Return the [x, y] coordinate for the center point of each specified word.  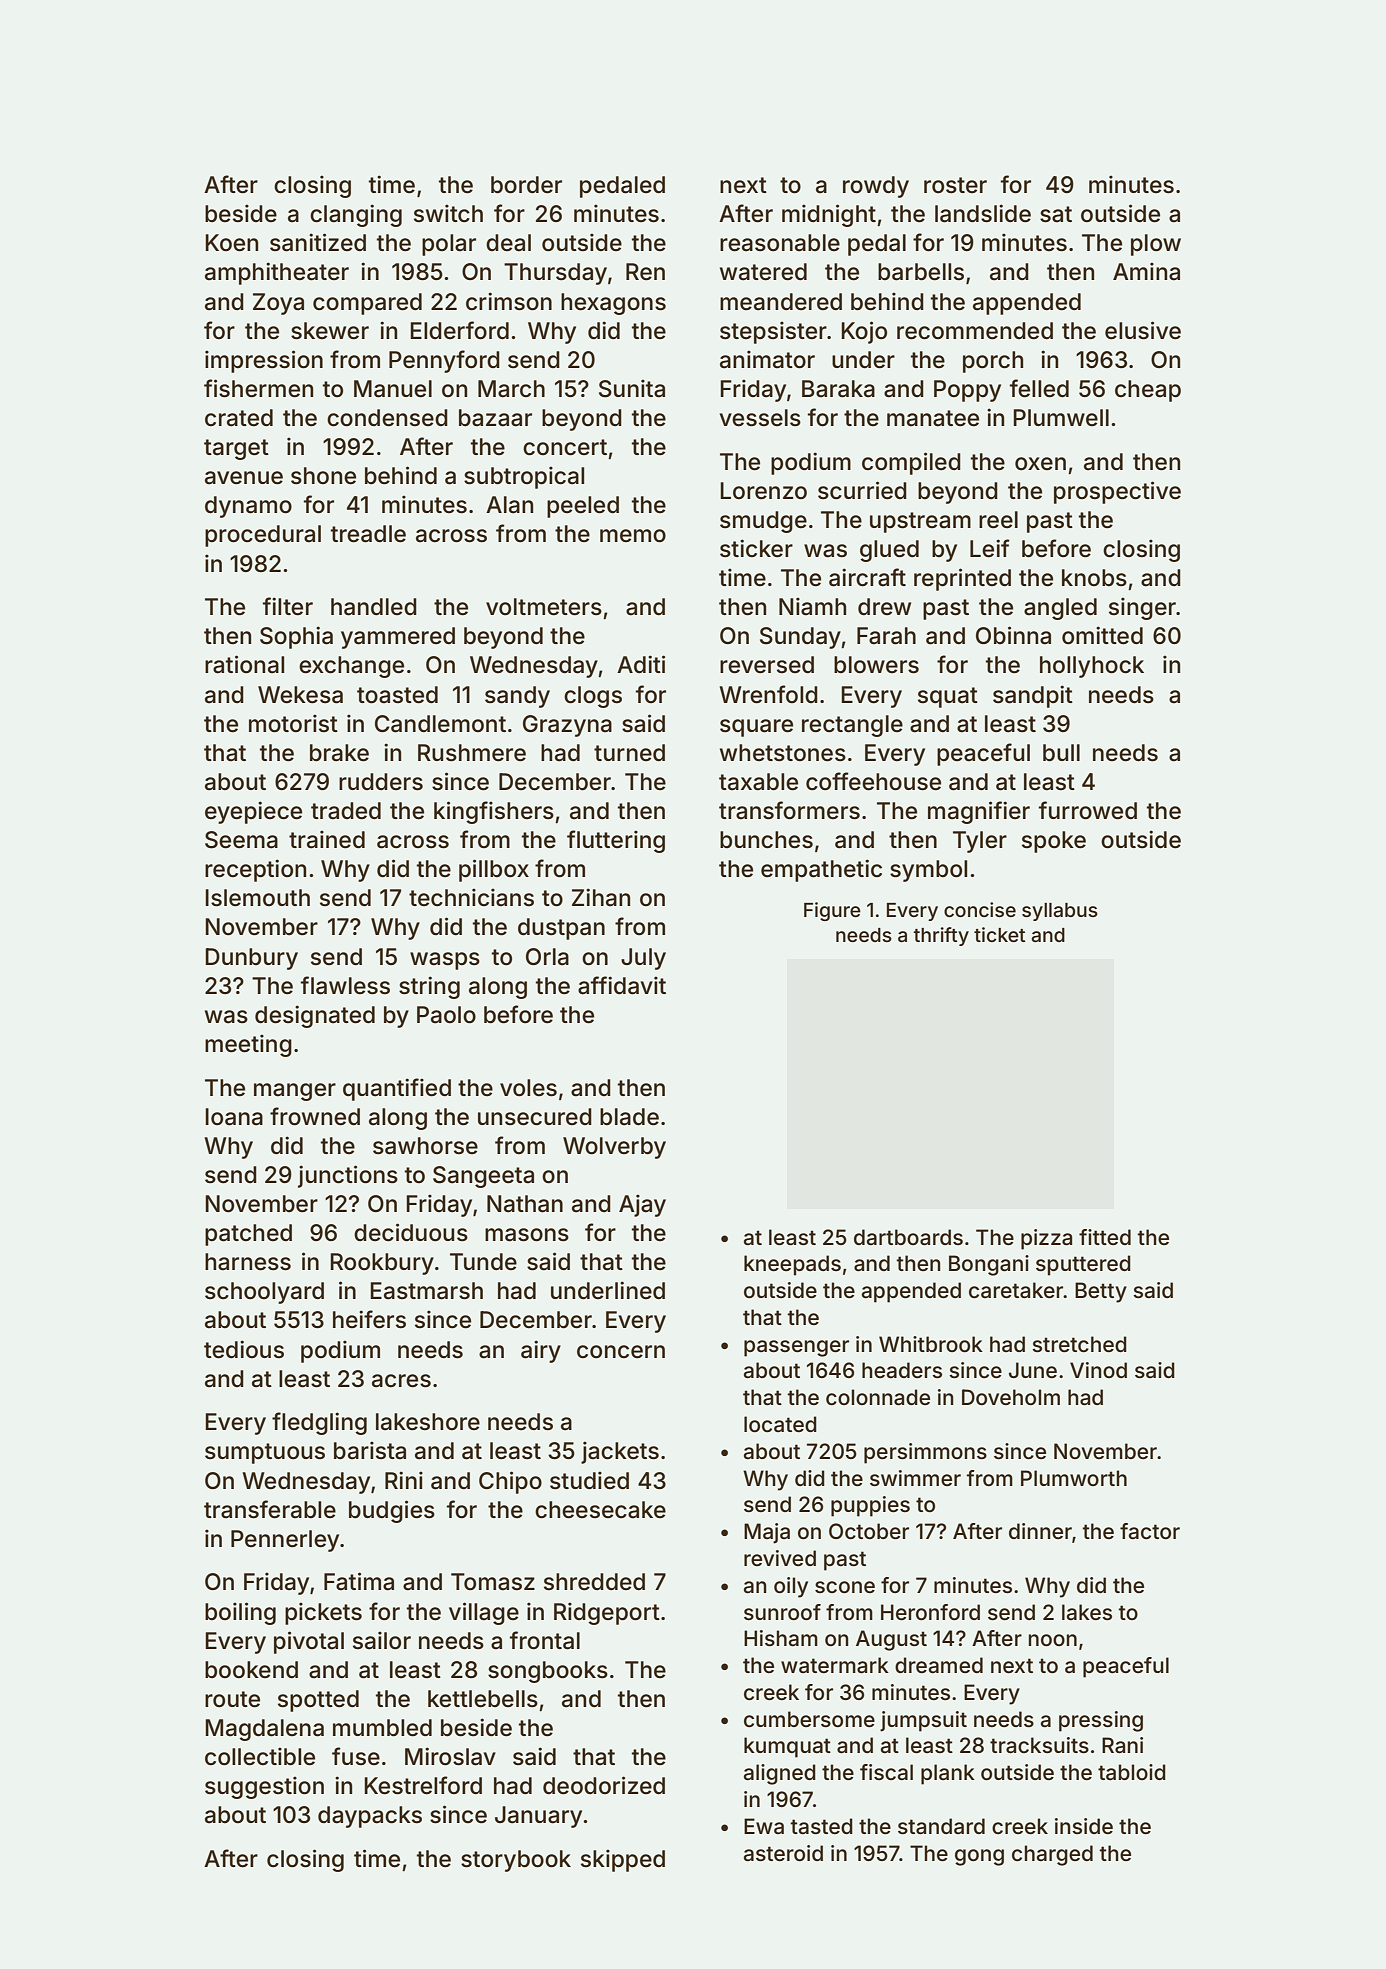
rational [244, 664]
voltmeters [544, 607]
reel [998, 520]
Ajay [642, 1205]
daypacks [370, 1817]
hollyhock [1092, 667]
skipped [623, 1860]
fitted [1105, 1237]
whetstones [783, 753]
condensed [387, 418]
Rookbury [382, 1264]
